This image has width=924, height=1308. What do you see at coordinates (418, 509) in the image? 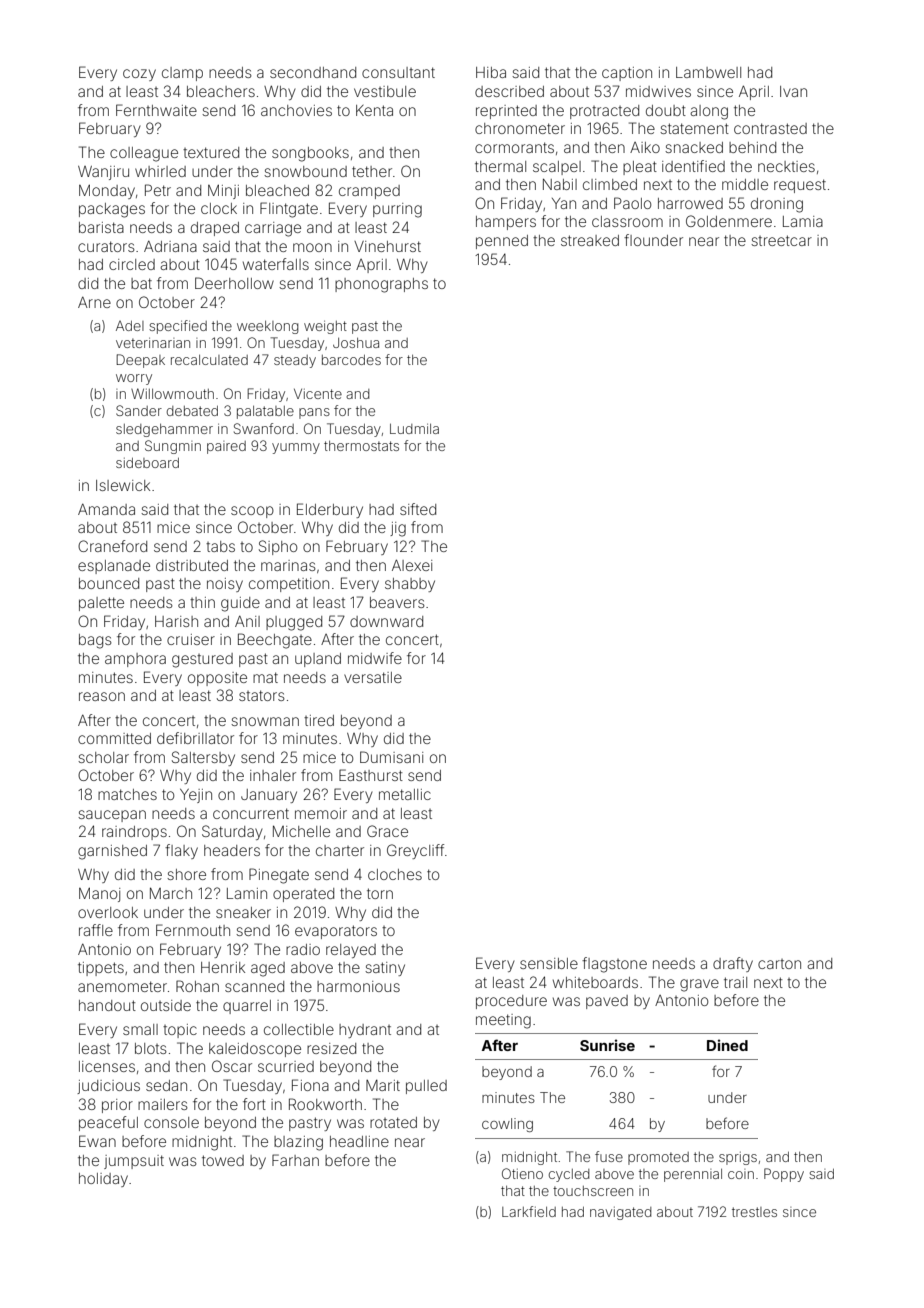
I see `sifted` at bounding box center [418, 509].
